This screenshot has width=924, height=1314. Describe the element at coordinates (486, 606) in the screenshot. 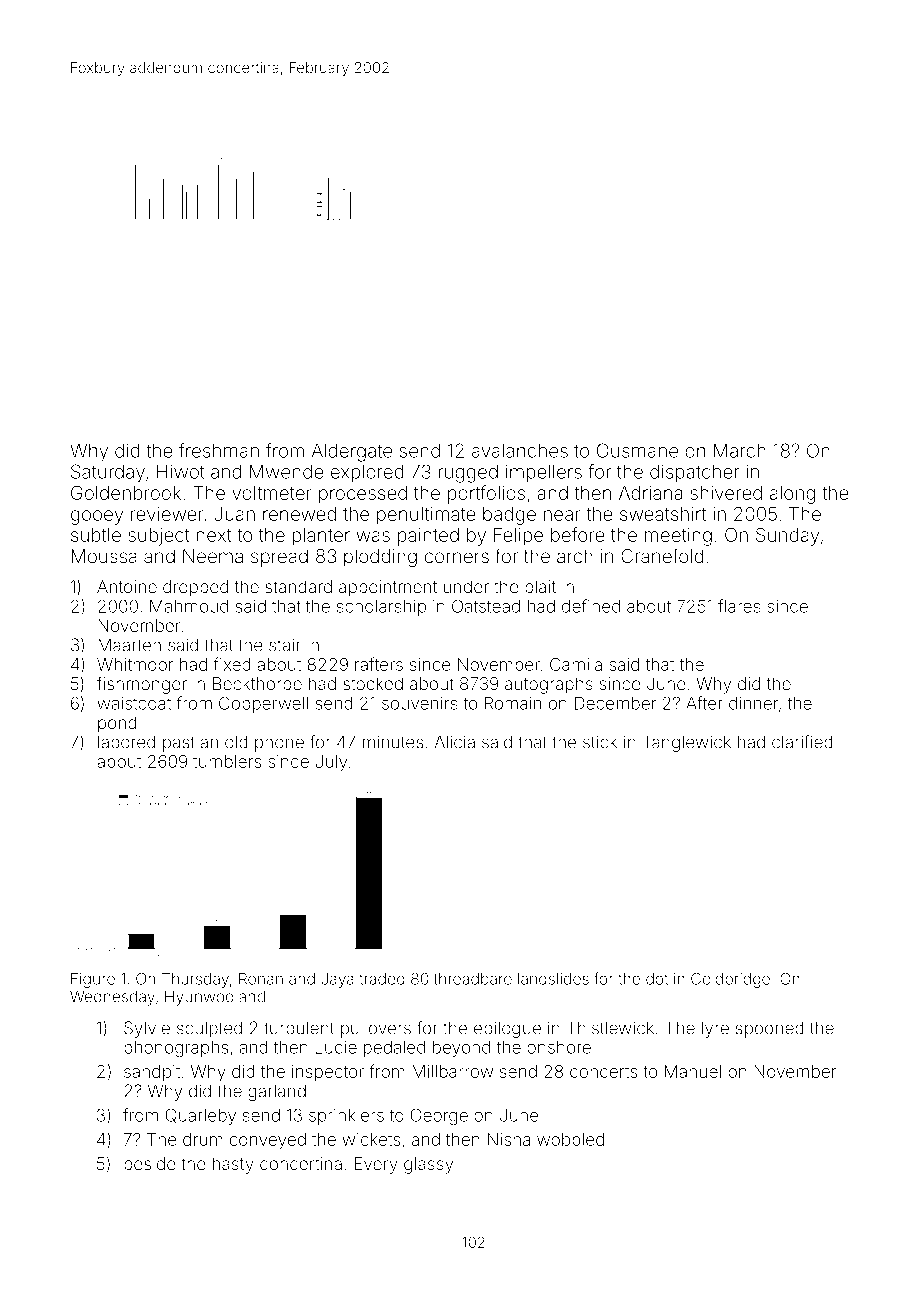

I see `Oatstead` at that location.
